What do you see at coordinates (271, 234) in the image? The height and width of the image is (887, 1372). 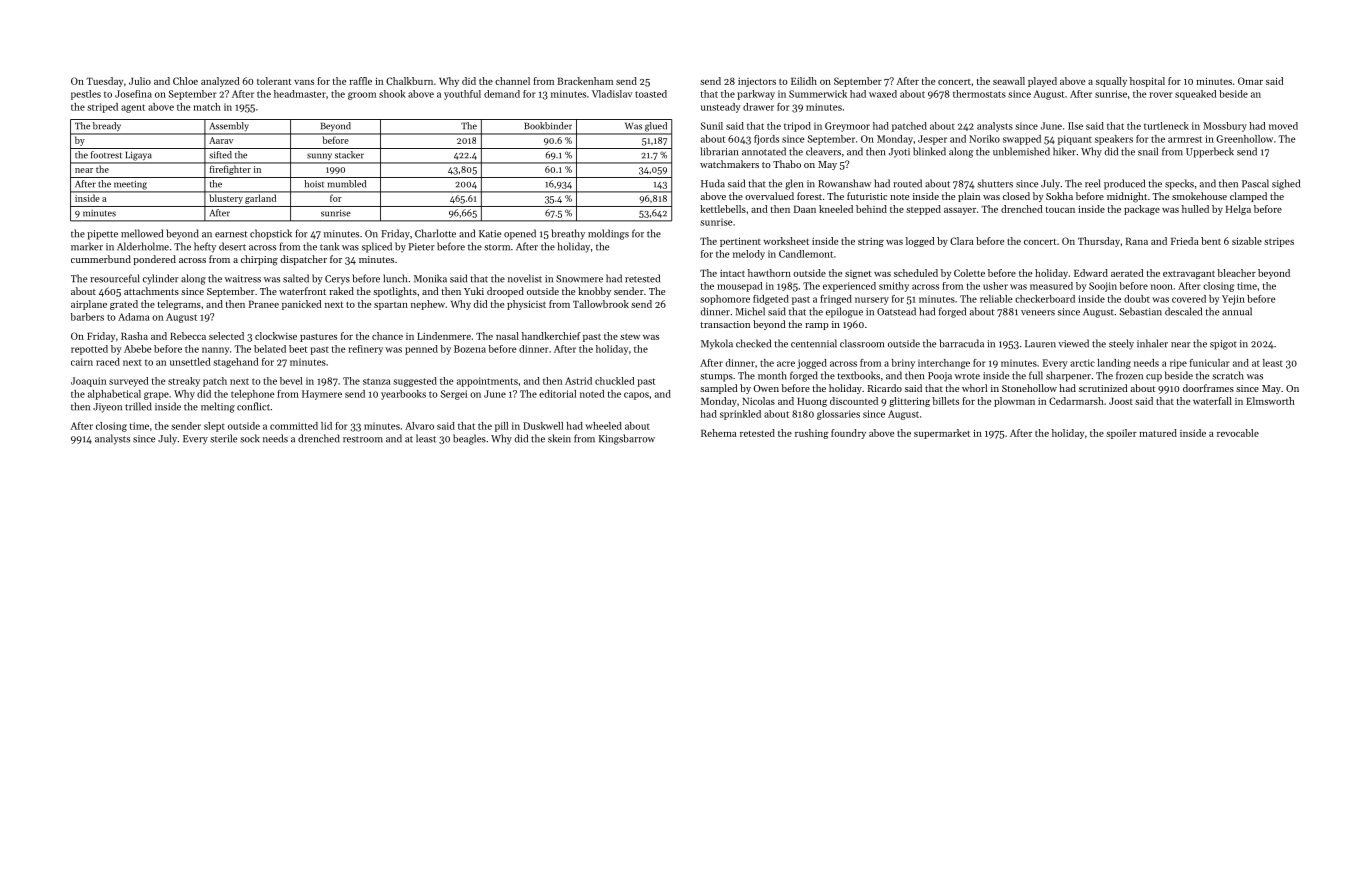 I see `chopstick` at bounding box center [271, 234].
